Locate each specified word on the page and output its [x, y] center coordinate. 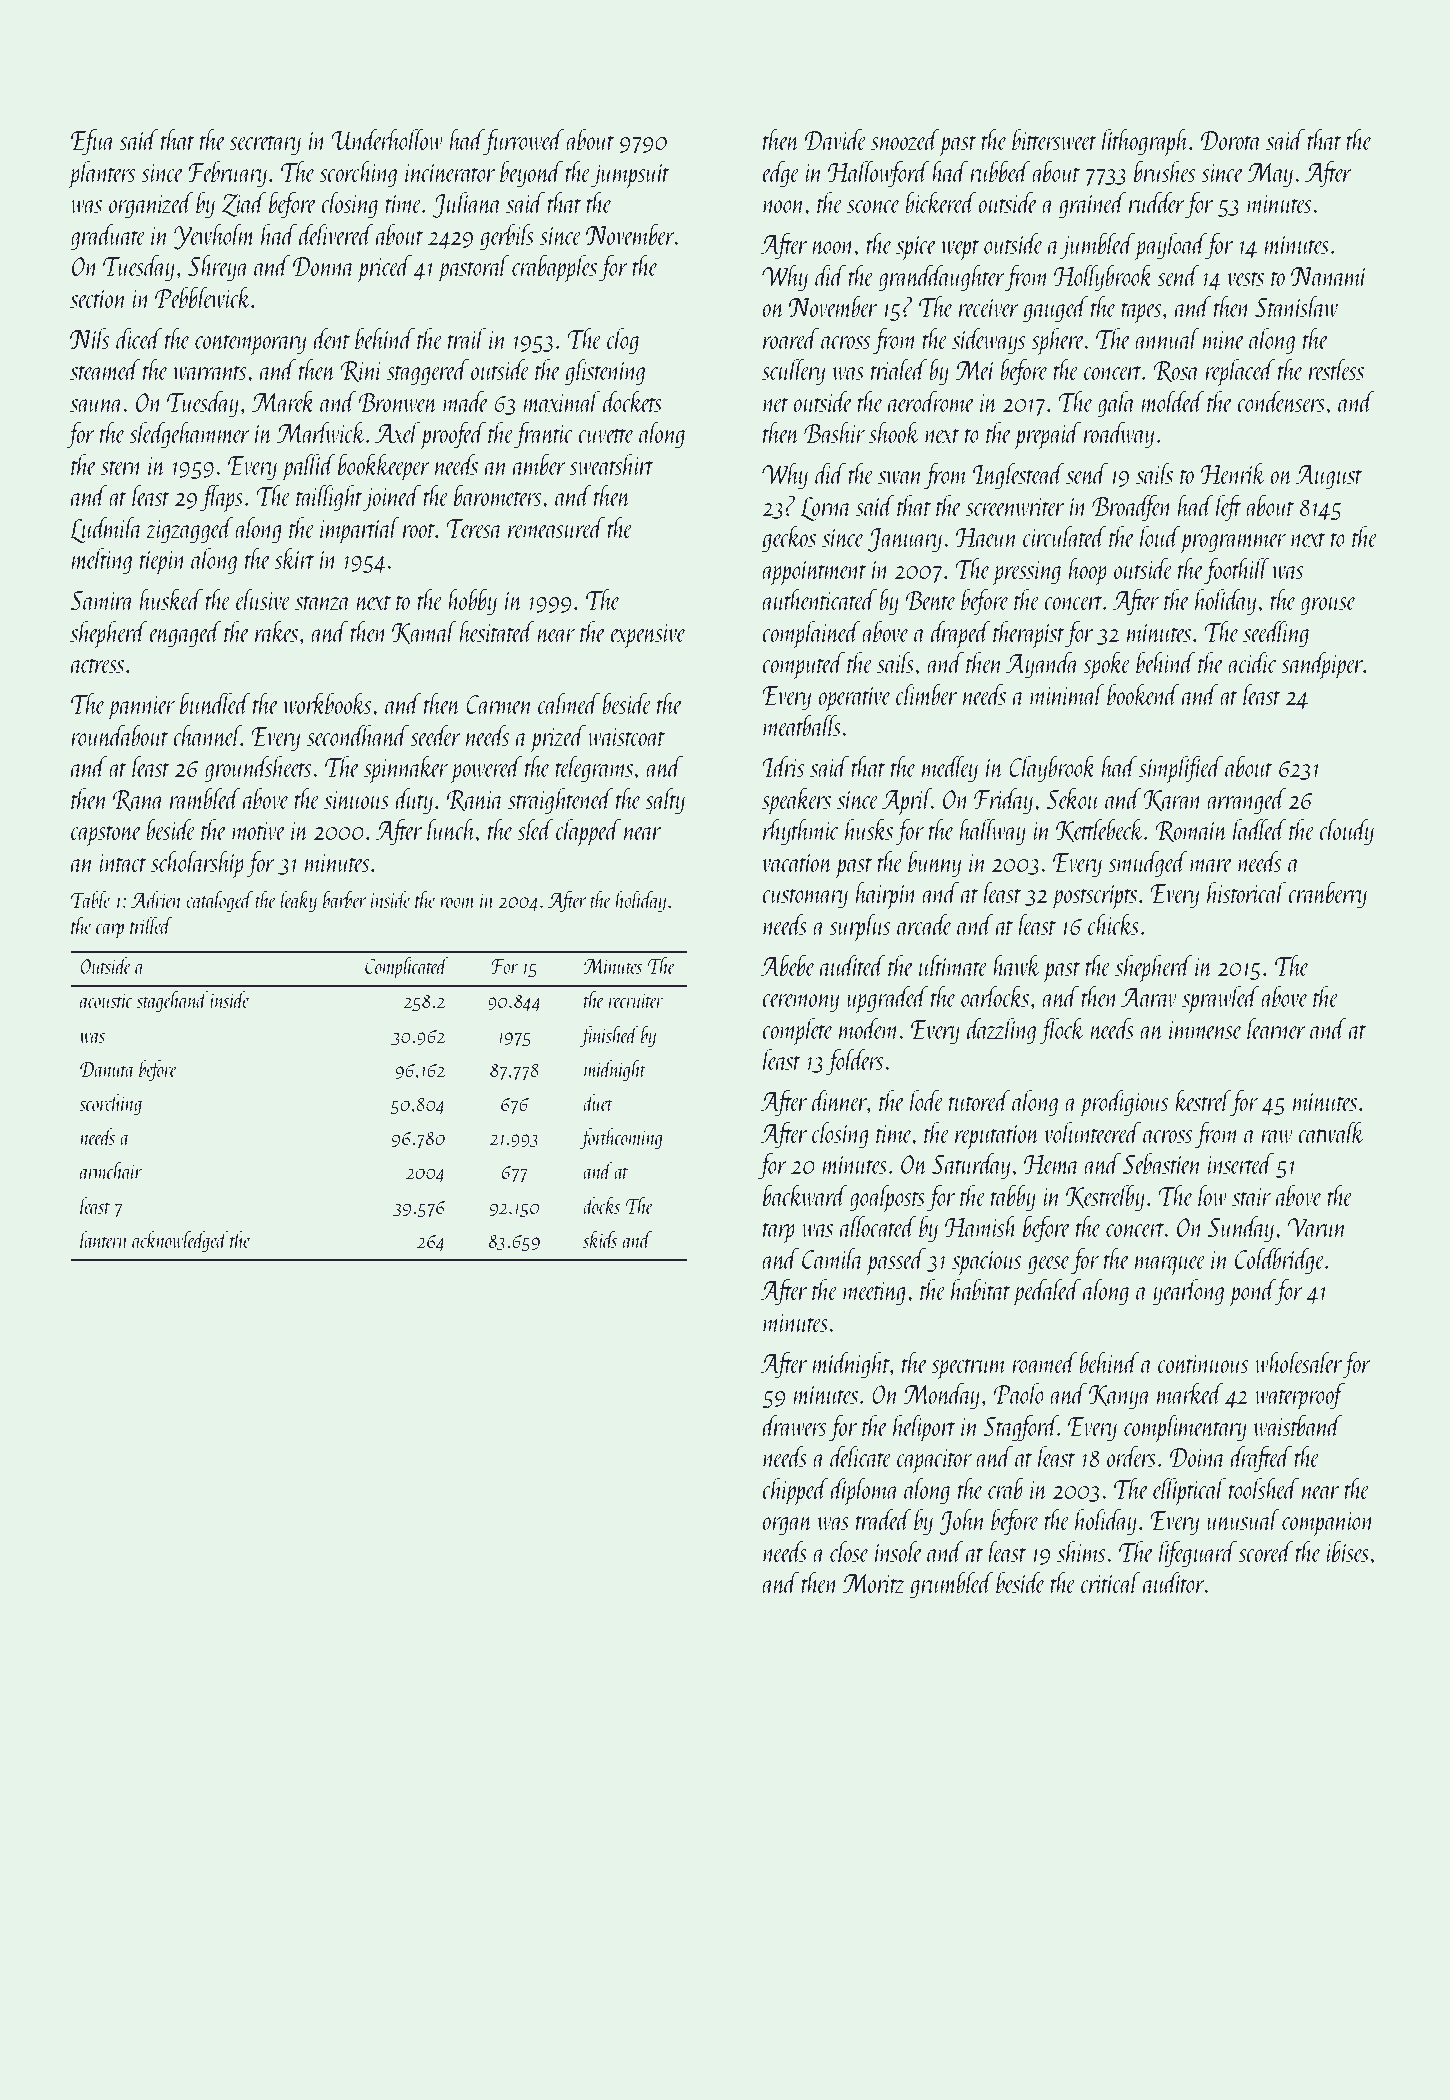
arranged [1247, 801]
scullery [793, 372]
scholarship [197, 864]
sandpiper [1322, 665]
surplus [860, 927]
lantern [104, 1239]
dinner [839, 1100]
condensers [1281, 401]
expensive [648, 636]
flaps [221, 498]
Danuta [107, 1069]
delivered [336, 234]
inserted [1240, 1163]
